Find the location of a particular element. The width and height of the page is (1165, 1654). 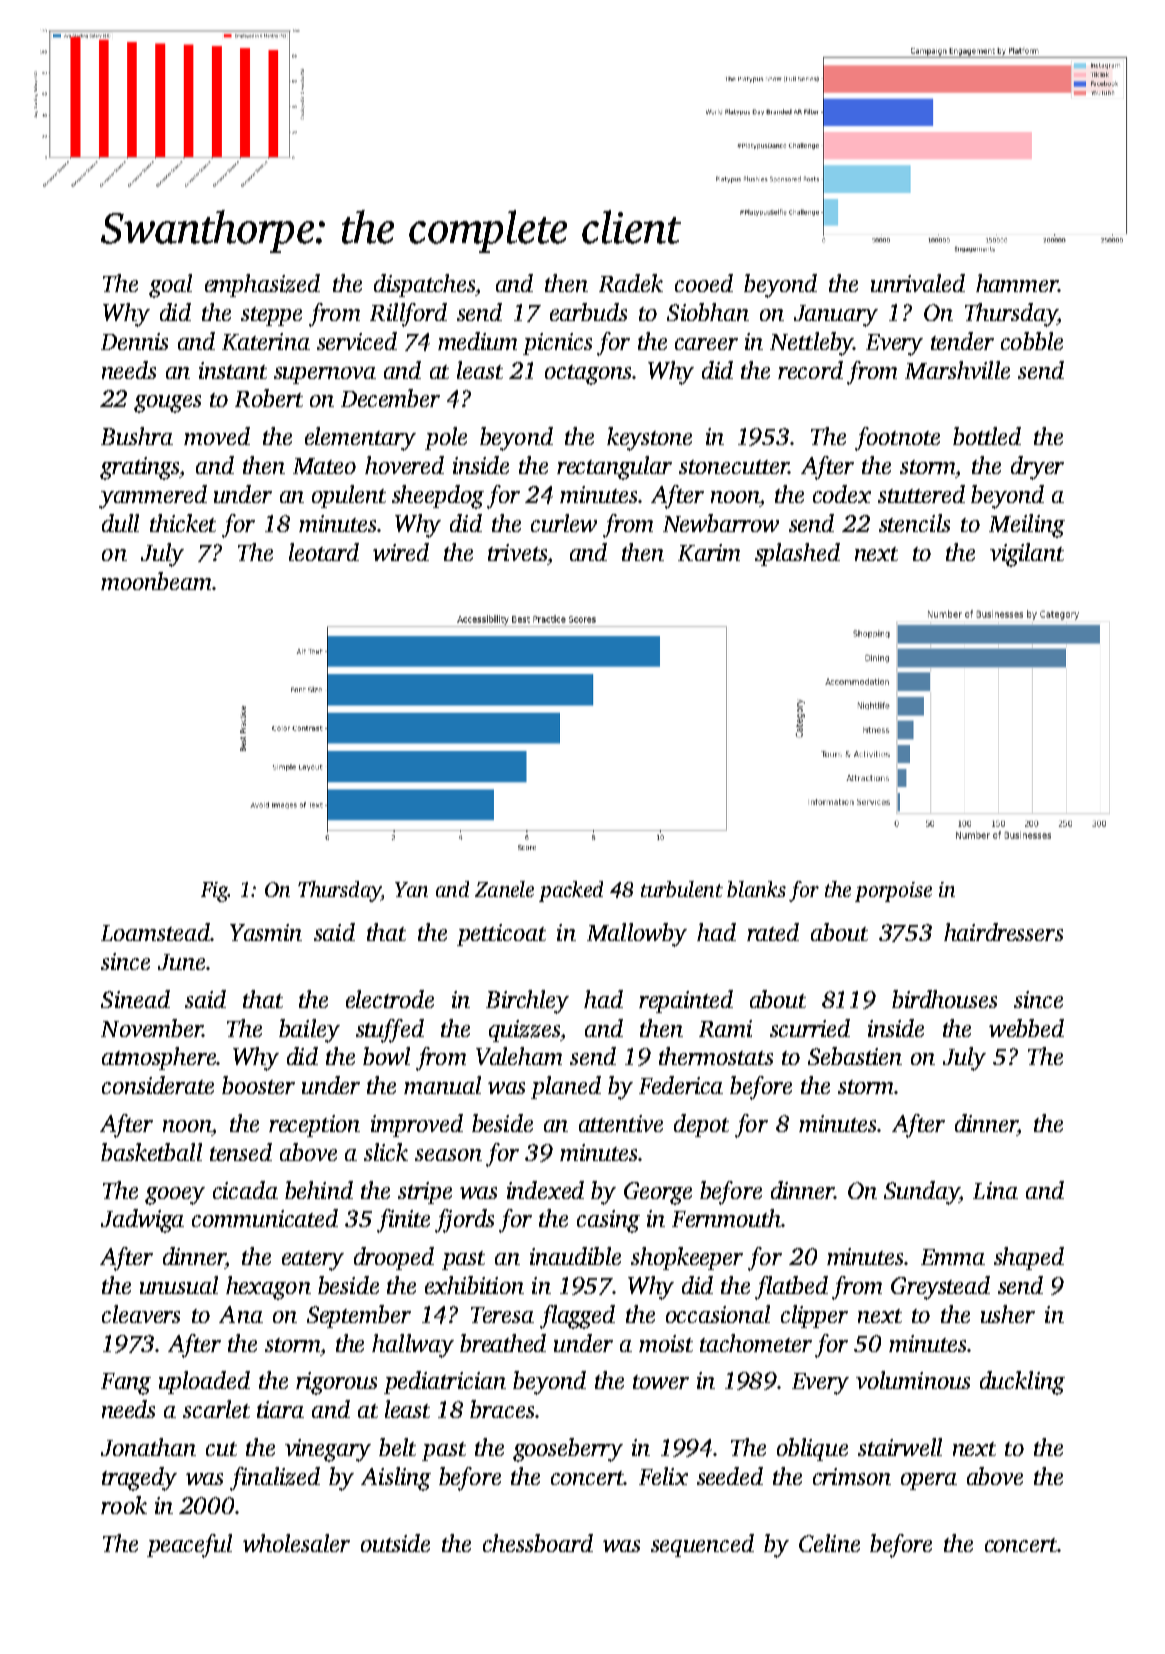

shaped is located at coordinates (1029, 1258).
